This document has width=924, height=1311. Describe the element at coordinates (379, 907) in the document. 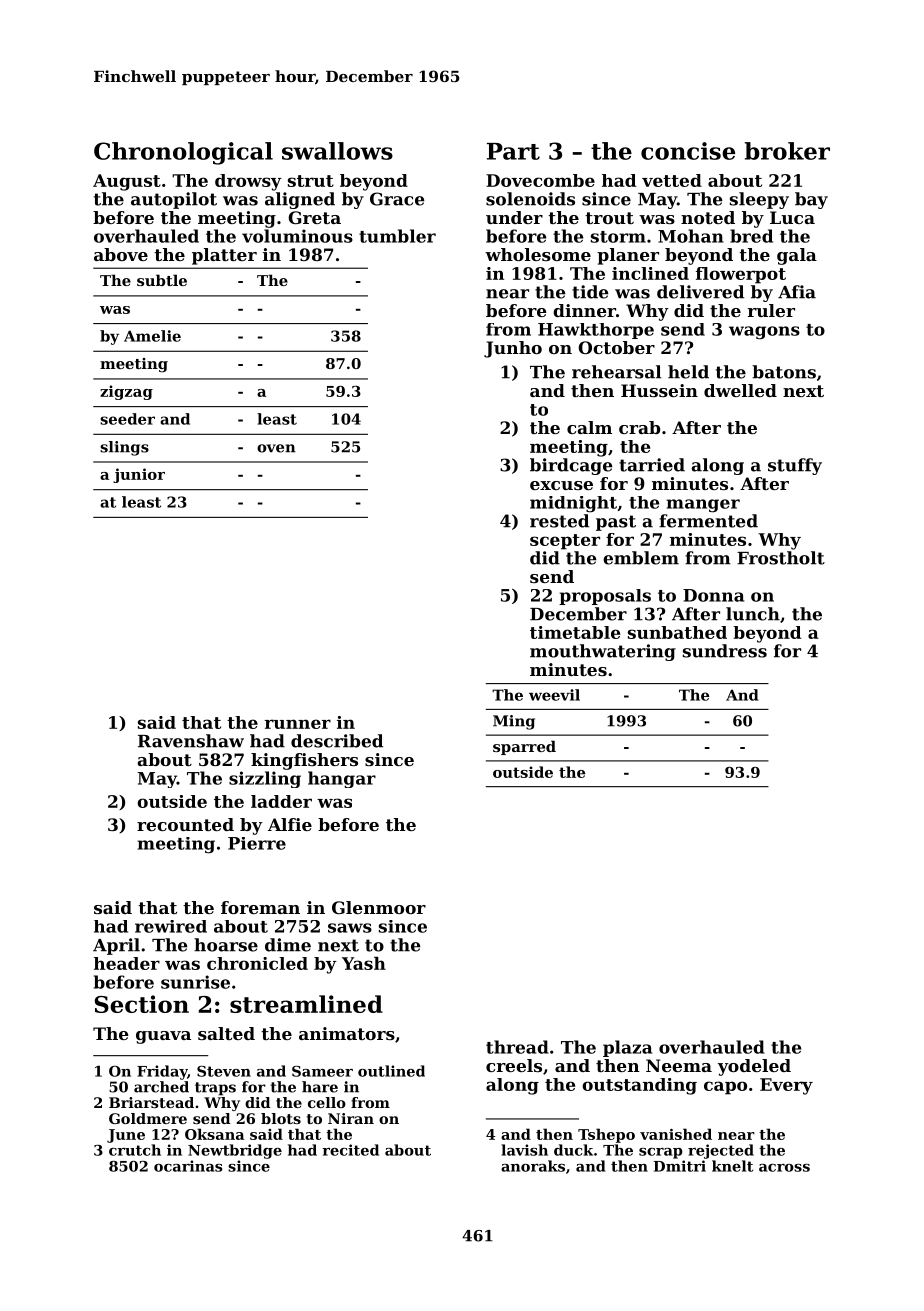

I see `Glenmoor` at that location.
